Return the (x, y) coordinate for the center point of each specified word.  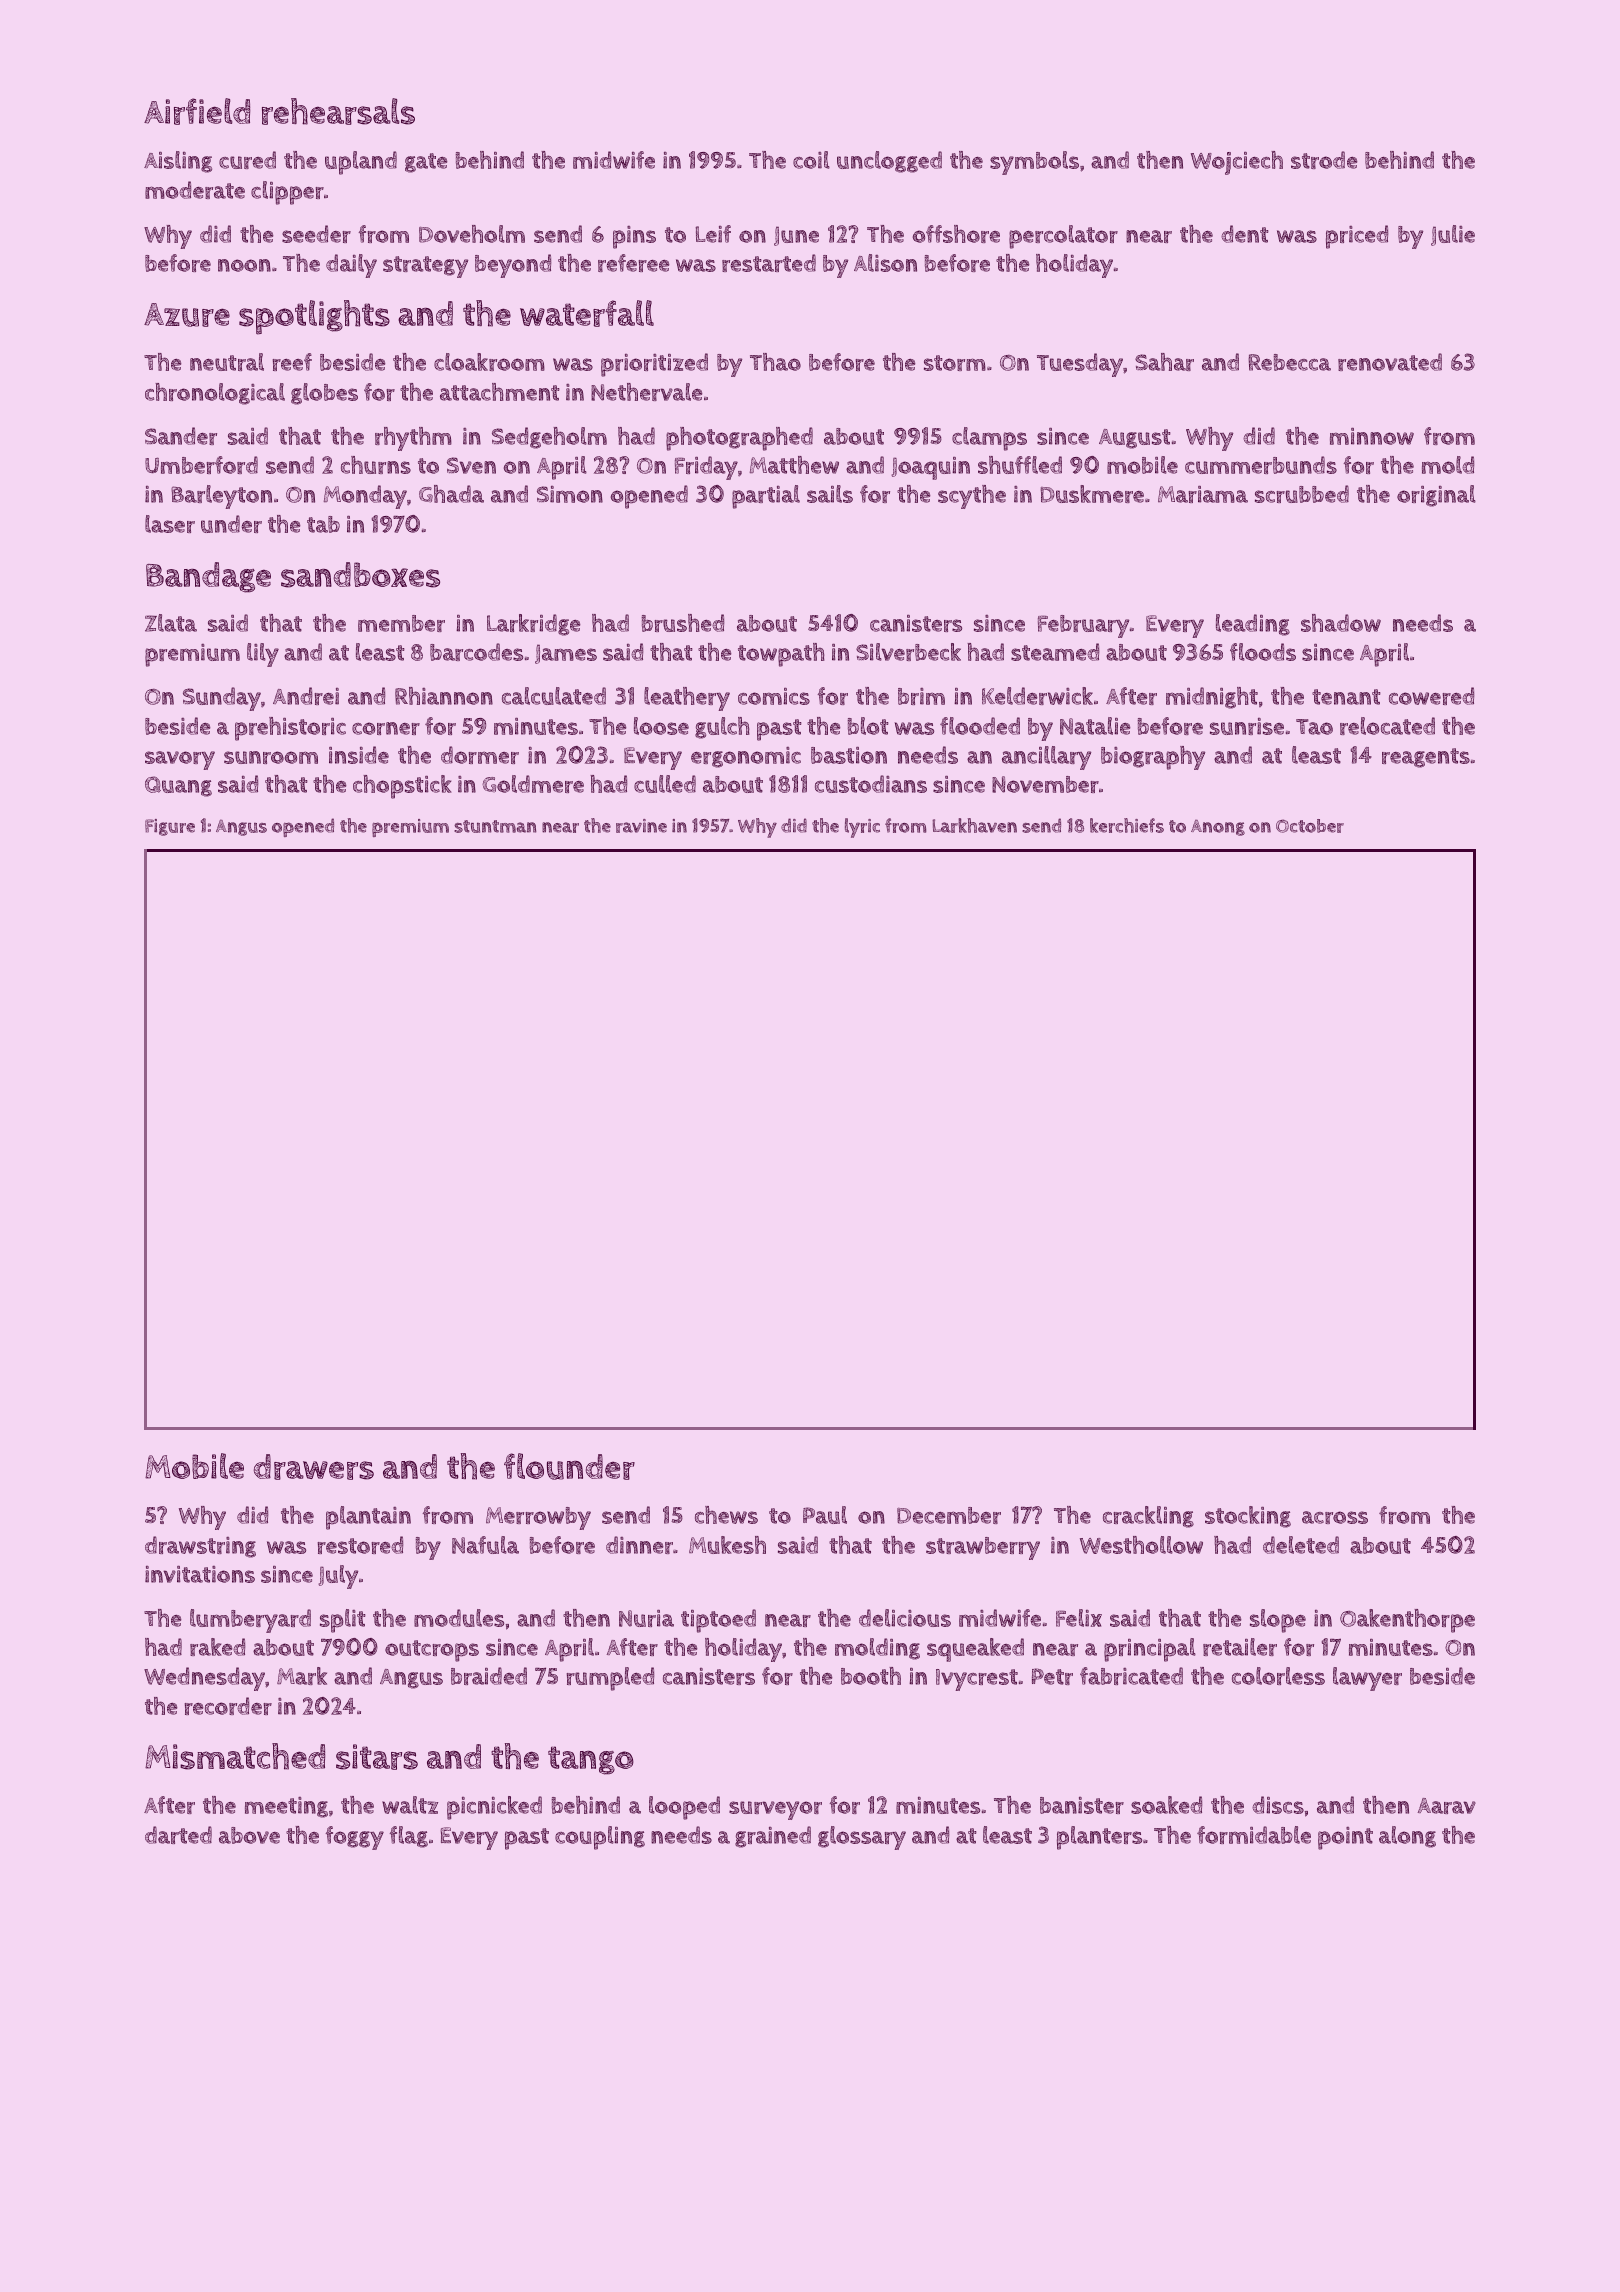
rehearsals (338, 111)
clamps (989, 439)
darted (178, 1835)
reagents (1426, 758)
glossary (862, 1838)
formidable (1254, 1835)
